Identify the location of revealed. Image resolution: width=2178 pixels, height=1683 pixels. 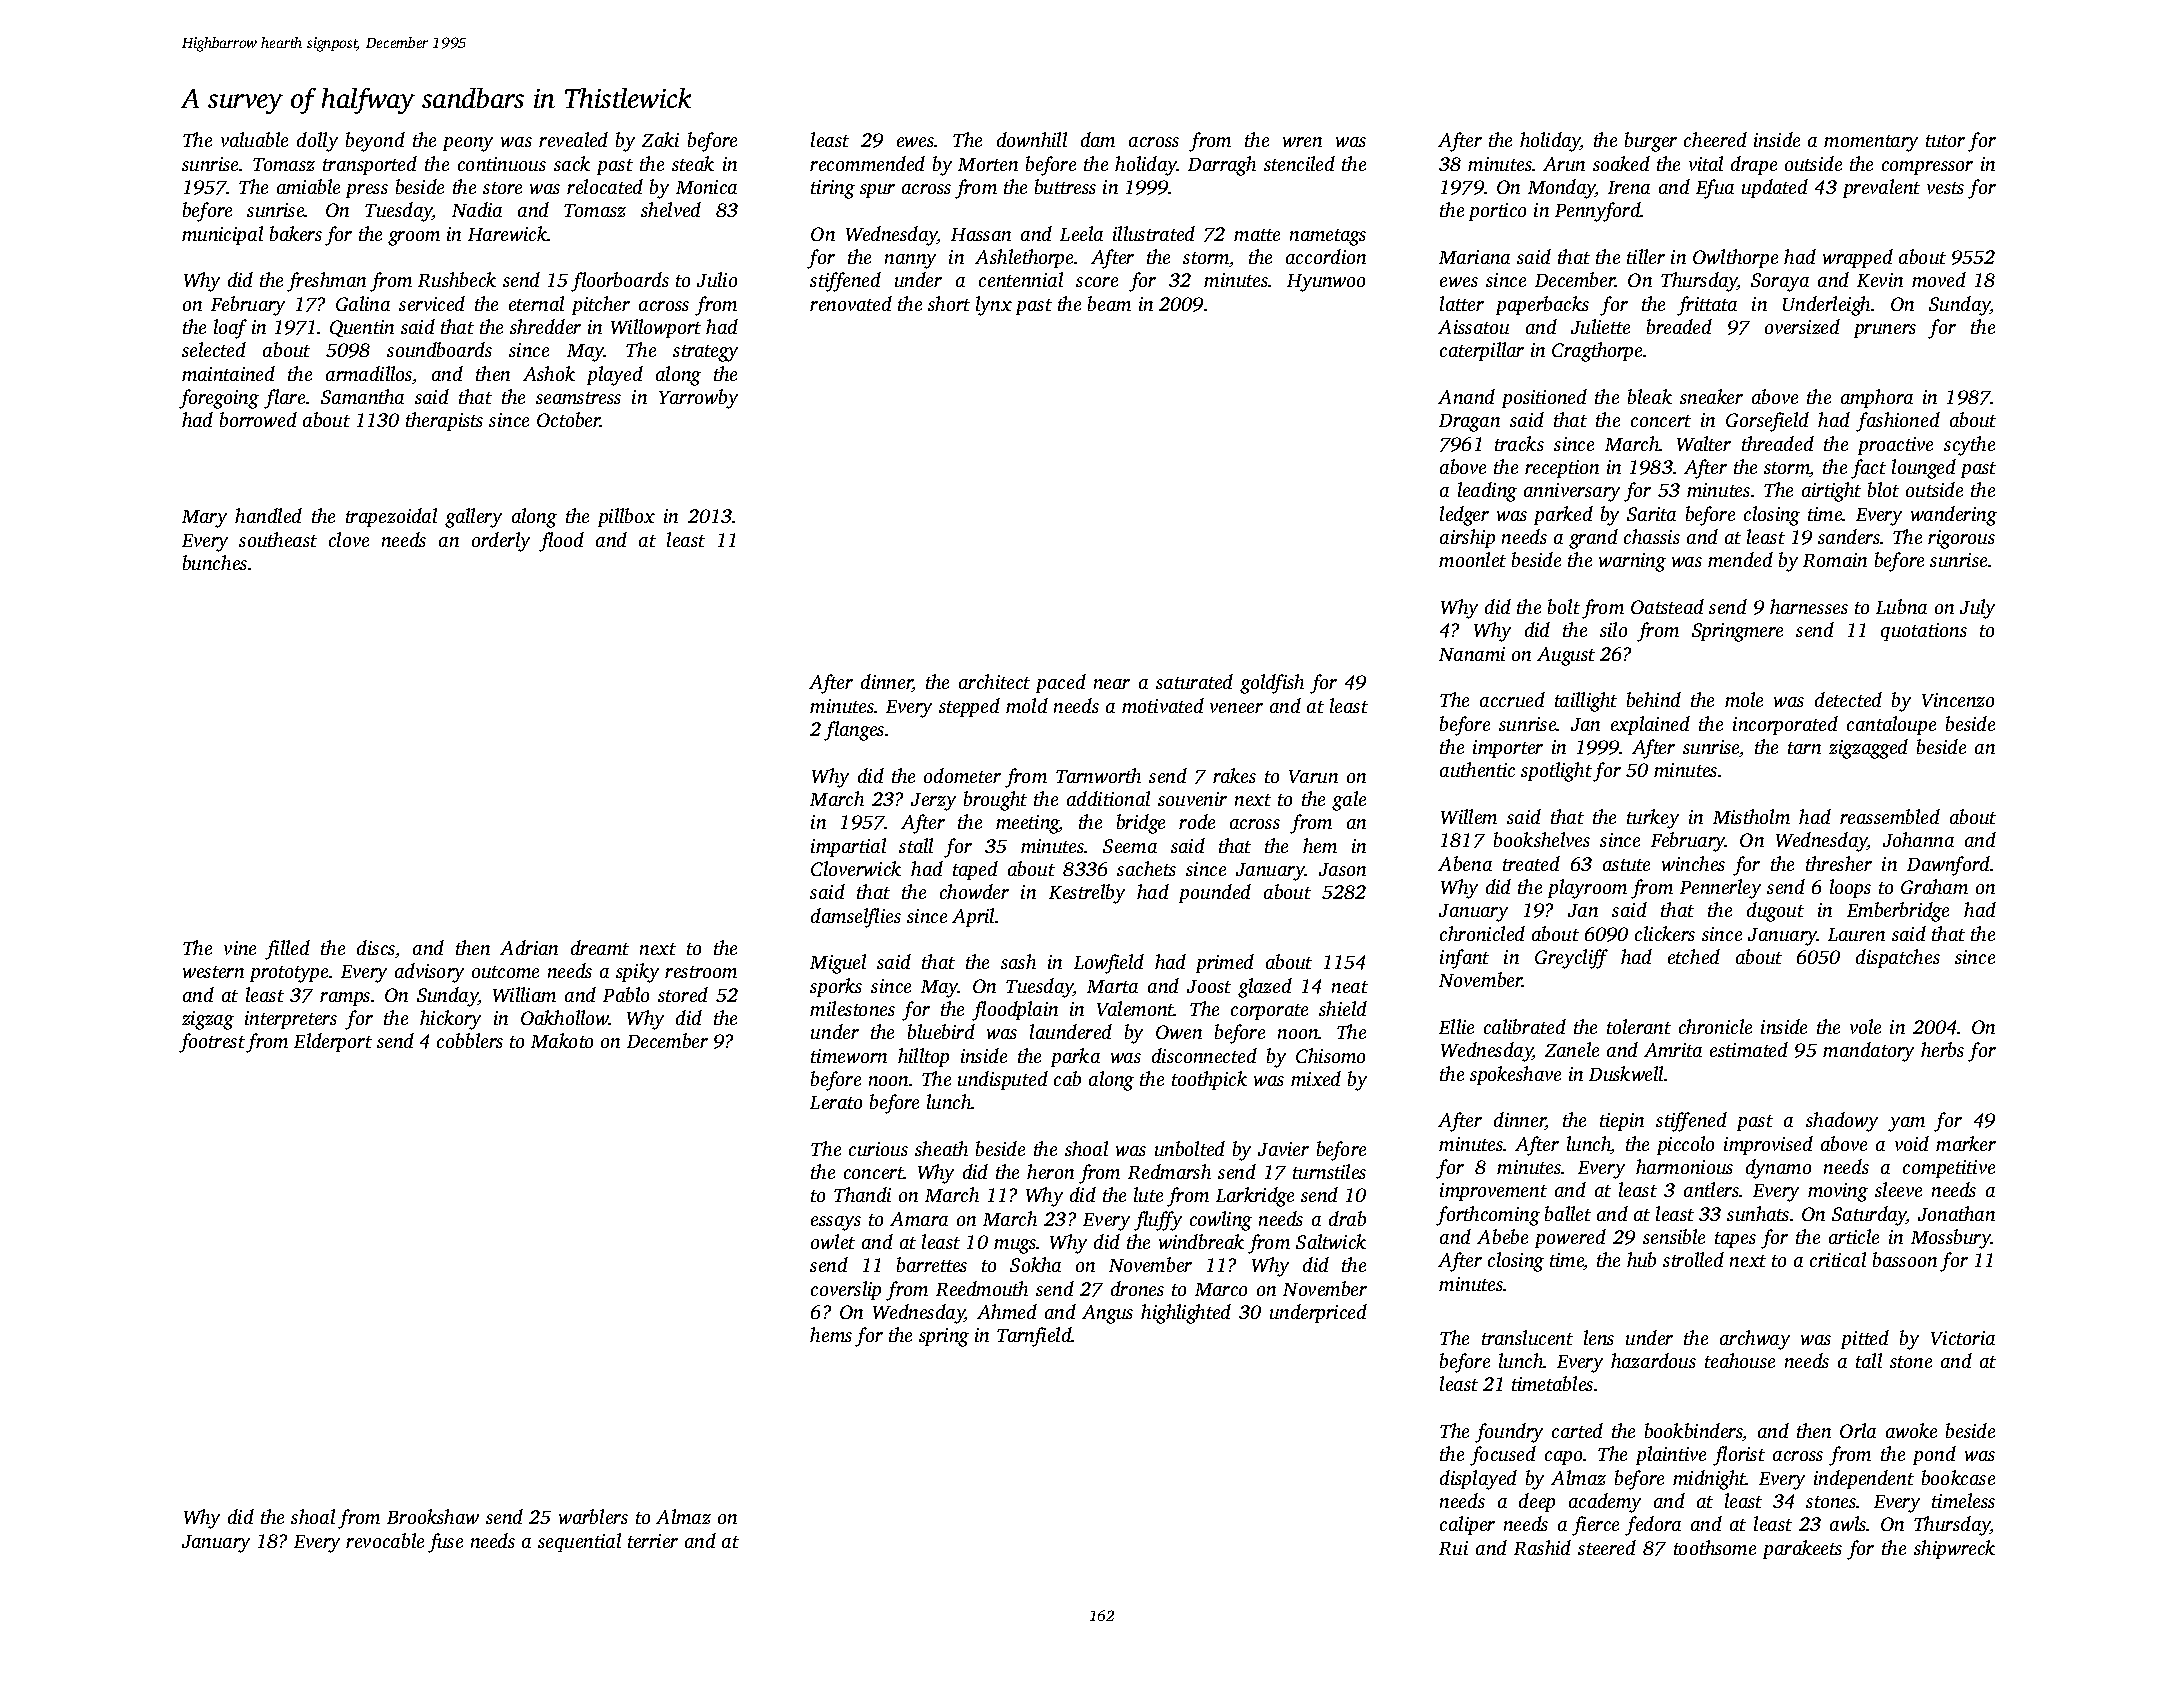
(573, 139).
